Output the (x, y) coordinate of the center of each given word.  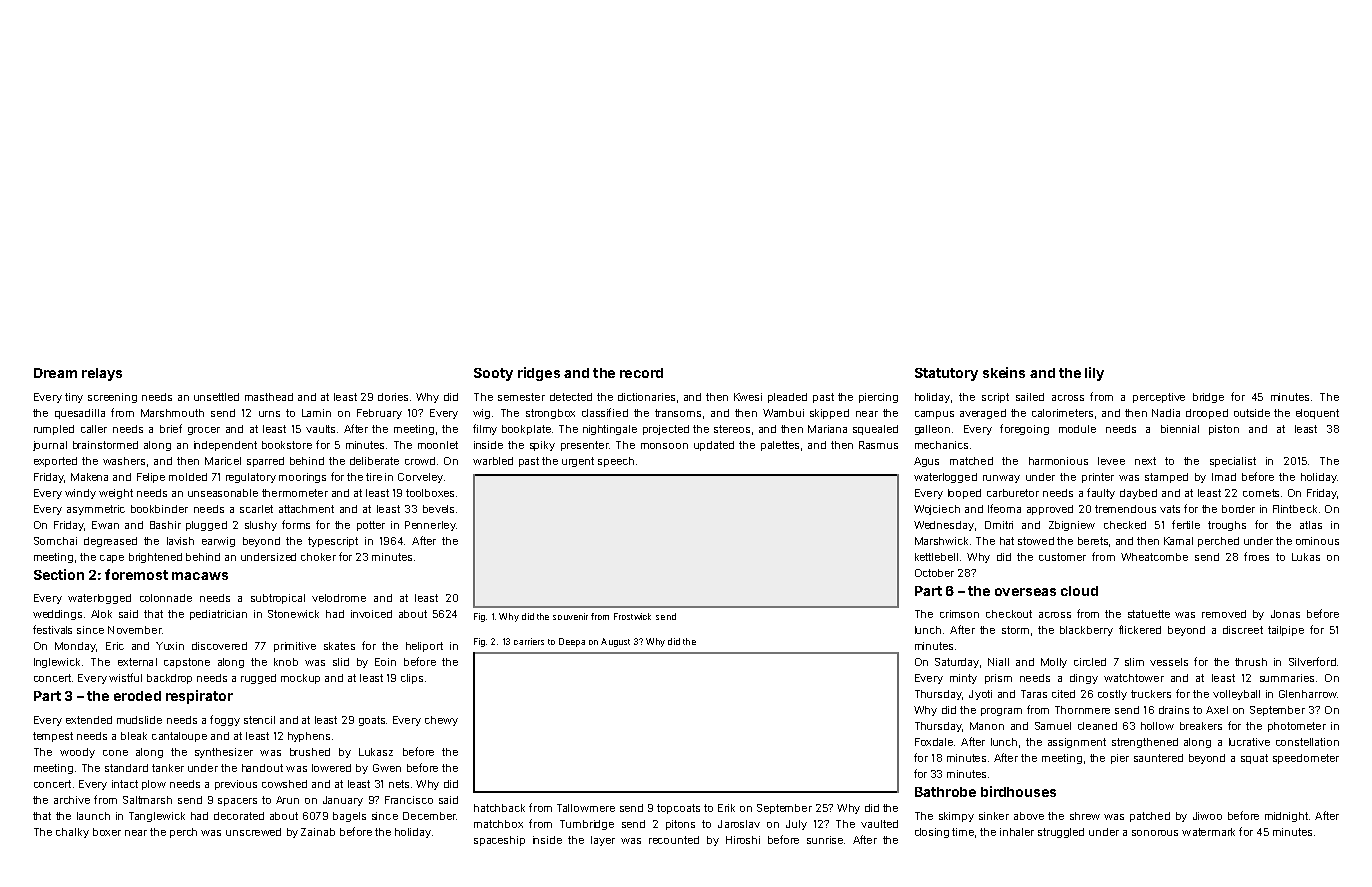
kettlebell (936, 557)
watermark (1208, 832)
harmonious (1058, 461)
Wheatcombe (1154, 557)
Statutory (946, 374)
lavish (180, 541)
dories (393, 397)
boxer (107, 832)
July (796, 825)
